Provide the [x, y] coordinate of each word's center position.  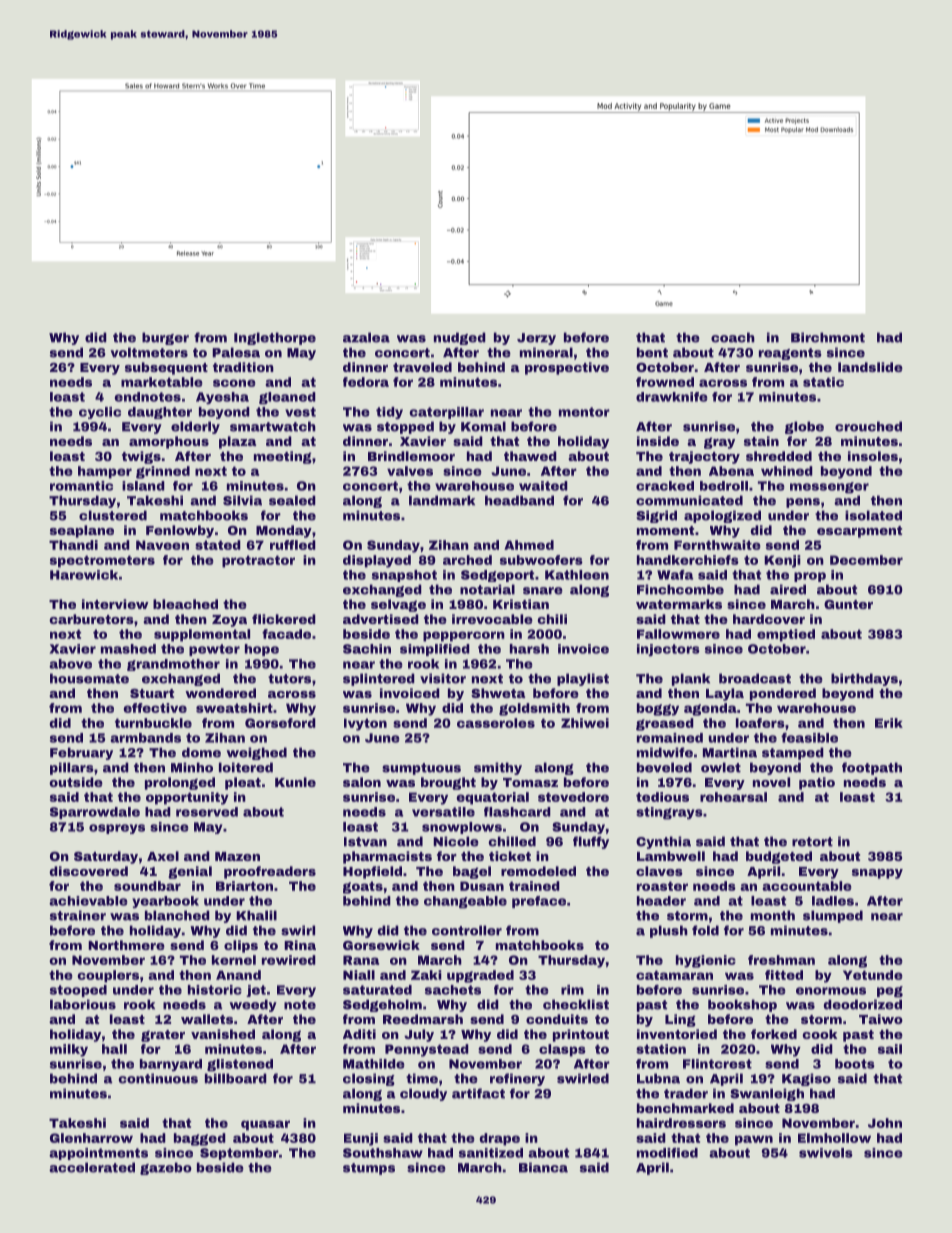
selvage [398, 605]
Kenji [782, 561]
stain [761, 441]
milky [69, 1050]
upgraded [480, 976]
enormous [831, 991]
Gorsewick [381, 945]
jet [256, 991]
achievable [88, 901]
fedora [366, 382]
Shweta [498, 693]
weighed [256, 753]
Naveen [162, 545]
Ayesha [222, 398]
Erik [889, 723]
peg [890, 992]
